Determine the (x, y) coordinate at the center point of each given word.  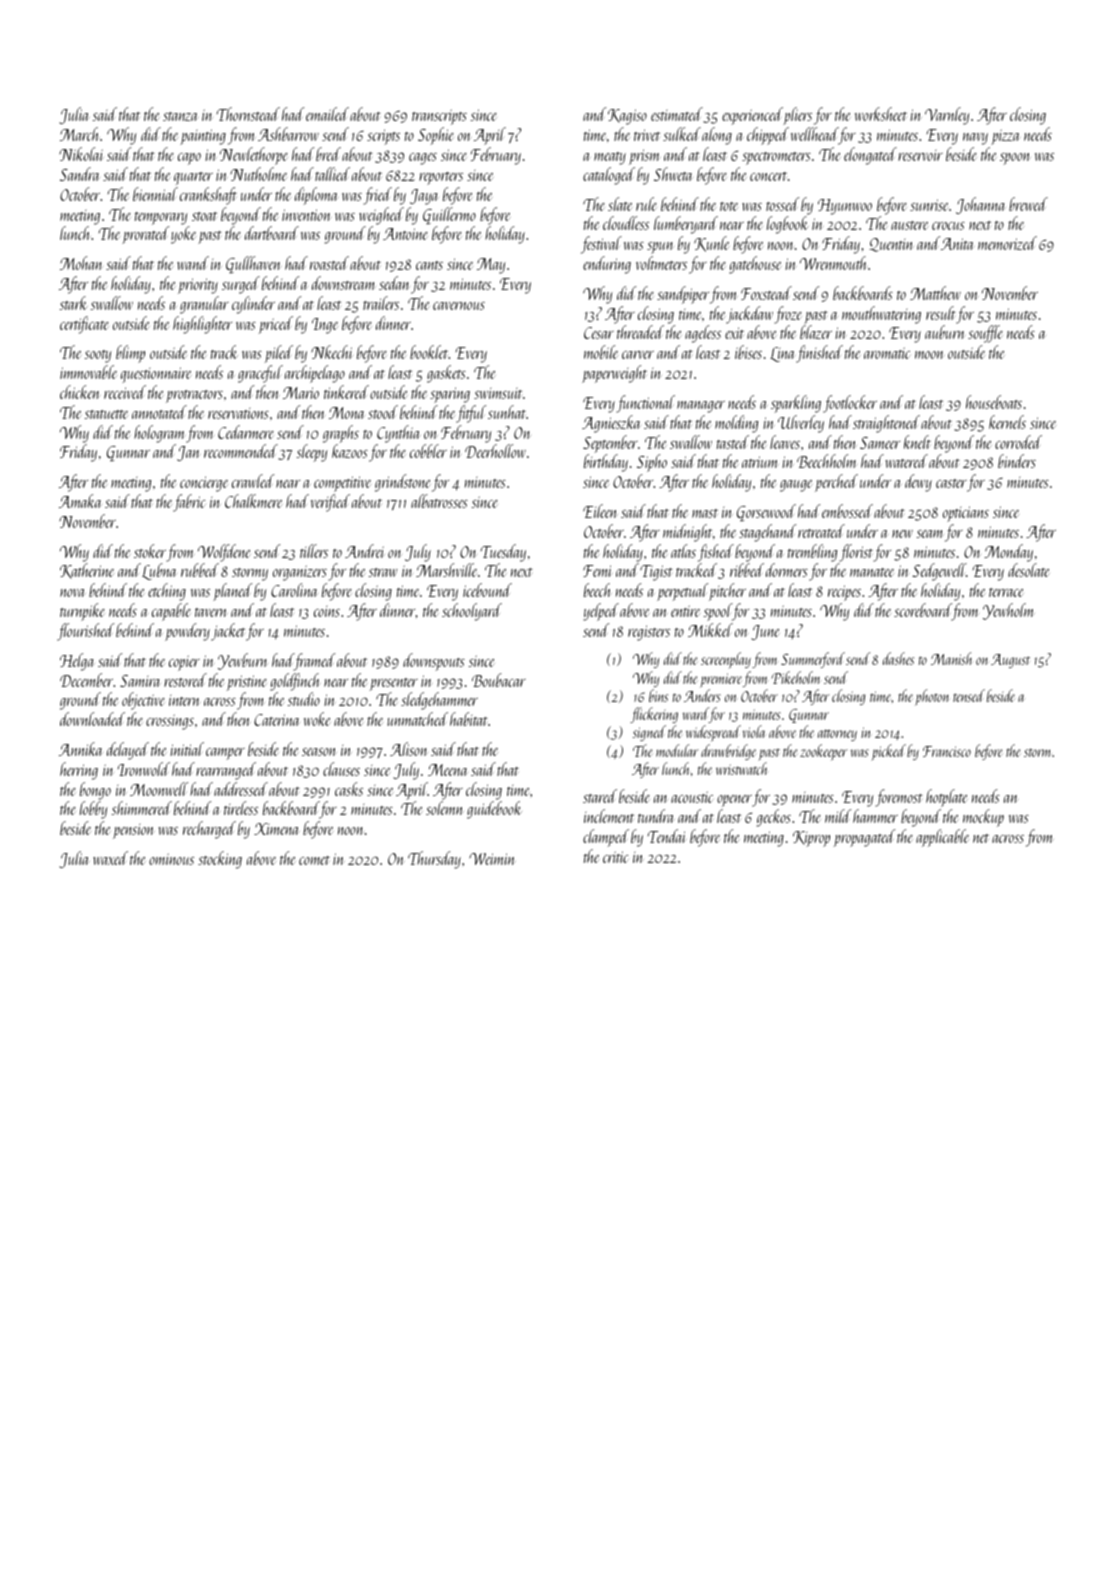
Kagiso (627, 117)
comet (314, 860)
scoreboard (923, 611)
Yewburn (242, 661)
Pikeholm (796, 677)
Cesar (599, 333)
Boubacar (499, 680)
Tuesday (503, 553)
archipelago (315, 374)
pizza (1005, 137)
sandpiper (683, 295)
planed (232, 592)
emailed (327, 114)
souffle (985, 334)
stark (74, 303)
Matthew (935, 293)
